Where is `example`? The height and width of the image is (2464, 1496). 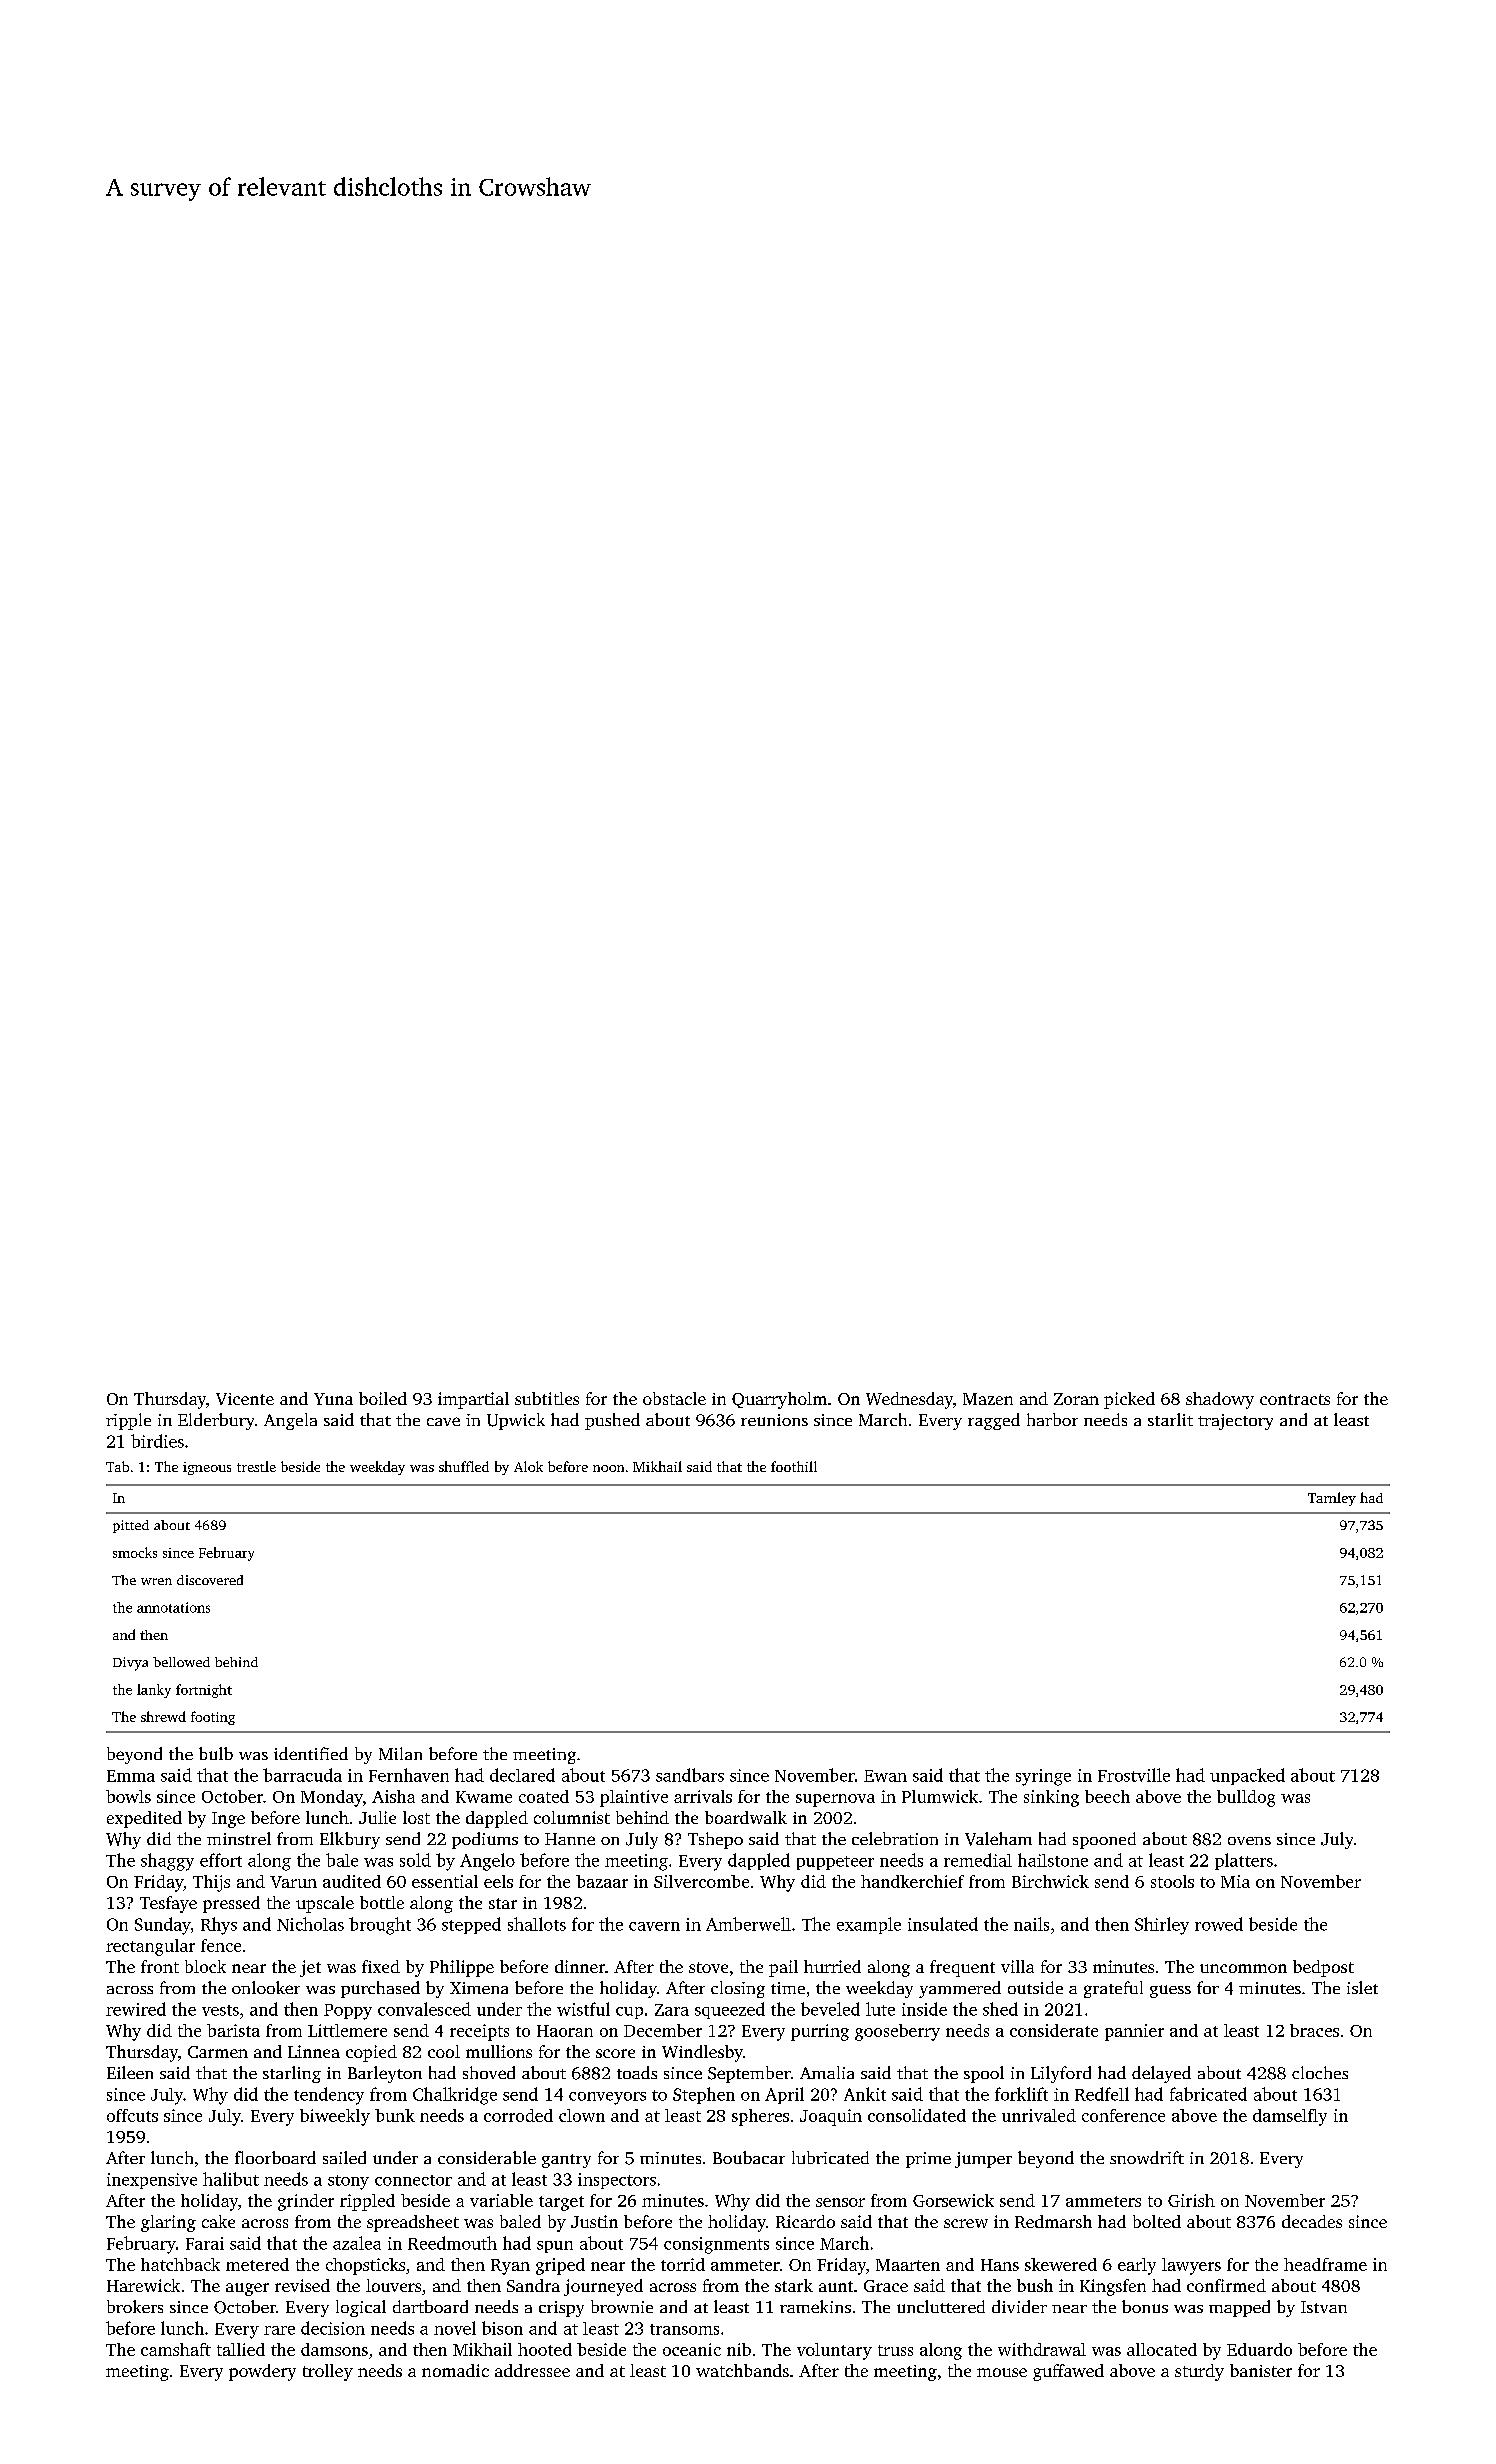 example is located at coordinates (869, 1925).
